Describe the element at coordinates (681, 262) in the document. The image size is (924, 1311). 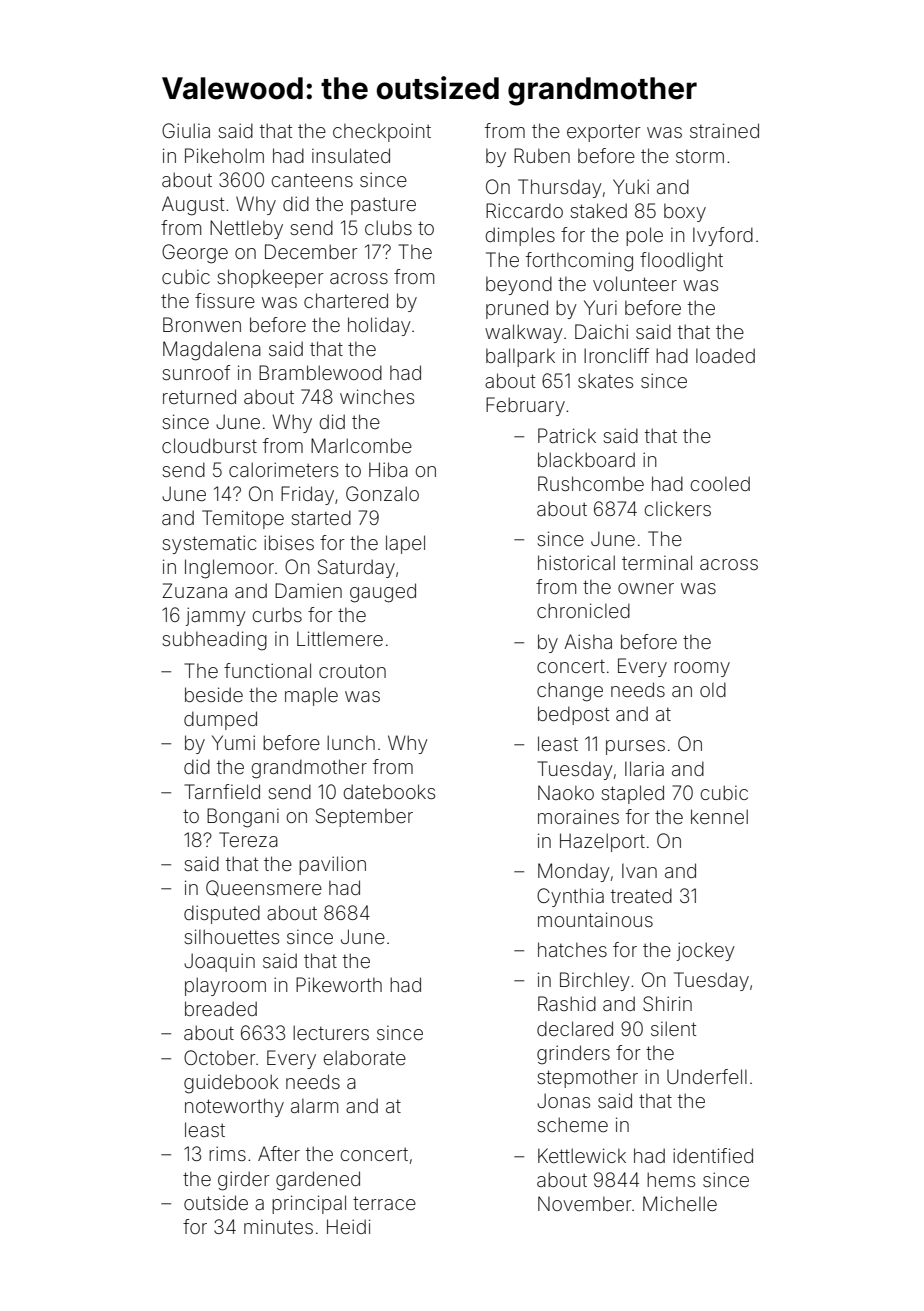
I see `floodlight` at that location.
